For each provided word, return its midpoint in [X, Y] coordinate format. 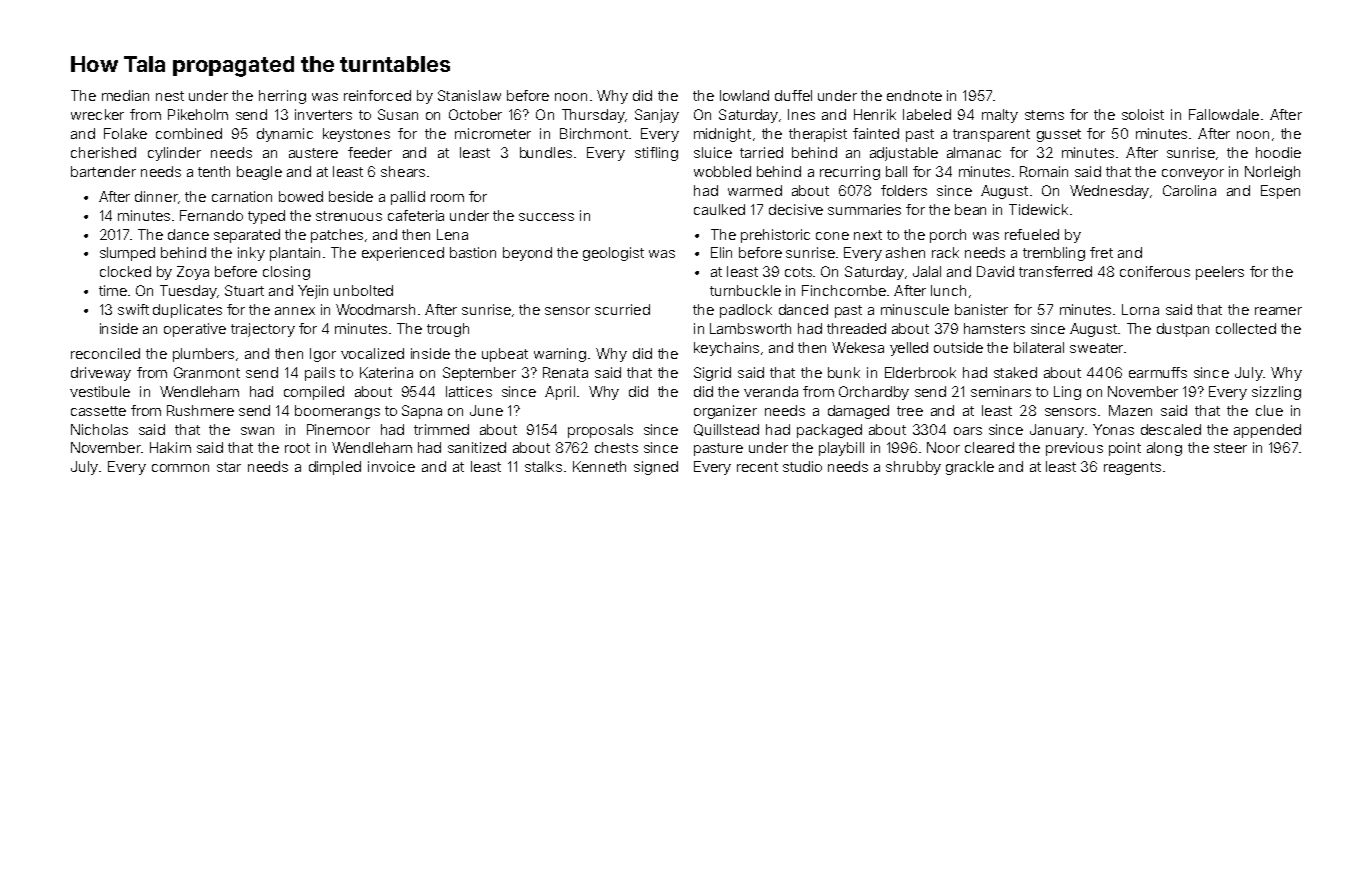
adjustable [904, 154]
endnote [914, 95]
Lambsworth [750, 328]
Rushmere [200, 410]
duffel [793, 95]
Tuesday [188, 292]
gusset [1059, 135]
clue [1269, 410]
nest [170, 96]
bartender [103, 171]
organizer [725, 412]
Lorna [1140, 309]
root [297, 448]
